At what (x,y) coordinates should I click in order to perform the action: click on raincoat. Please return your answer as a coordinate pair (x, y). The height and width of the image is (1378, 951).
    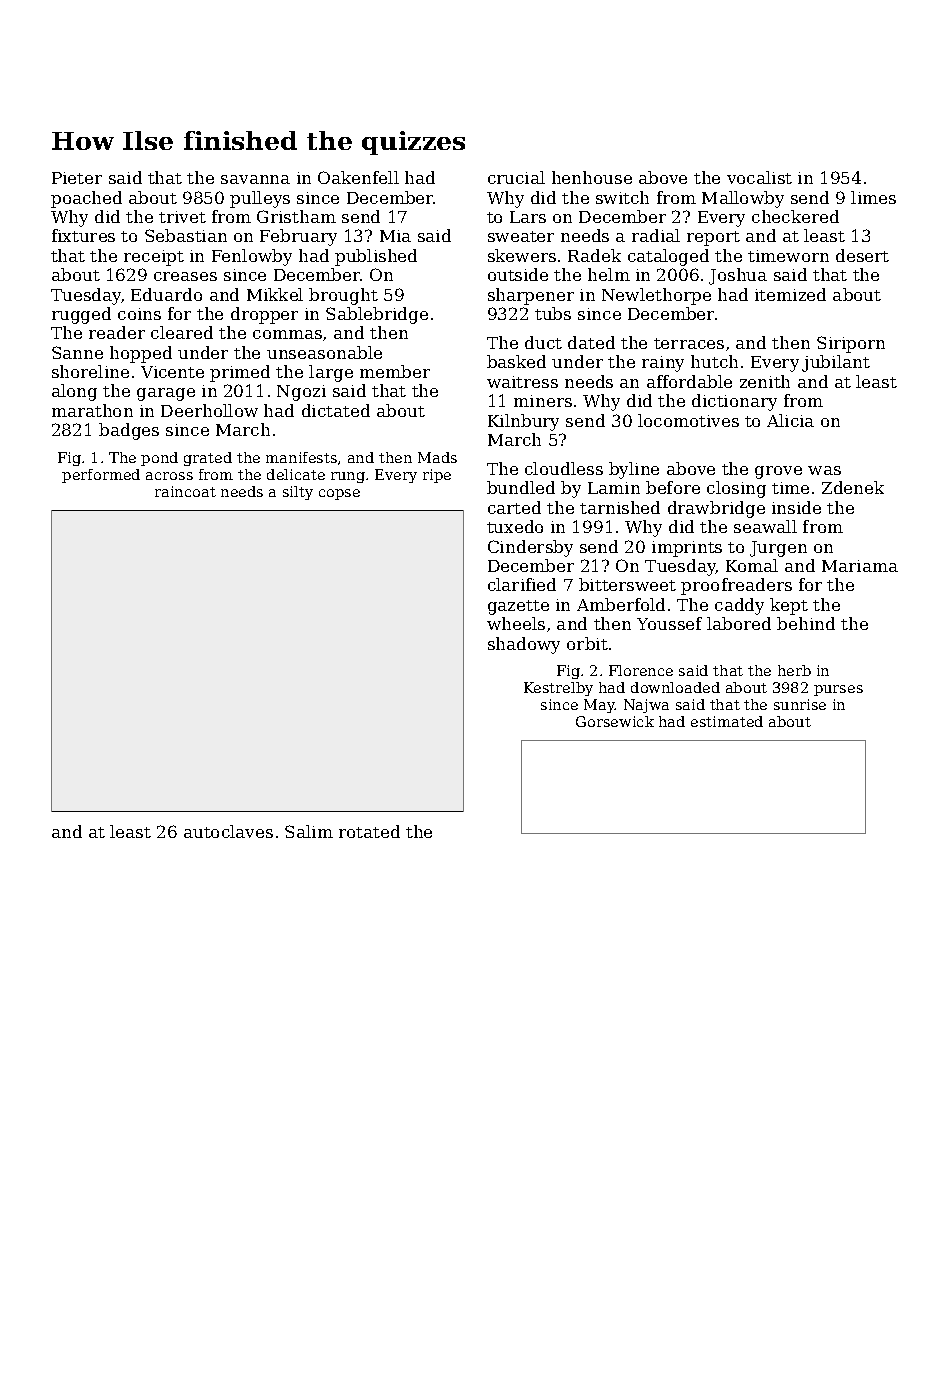
    Looking at the image, I should click on (185, 491).
